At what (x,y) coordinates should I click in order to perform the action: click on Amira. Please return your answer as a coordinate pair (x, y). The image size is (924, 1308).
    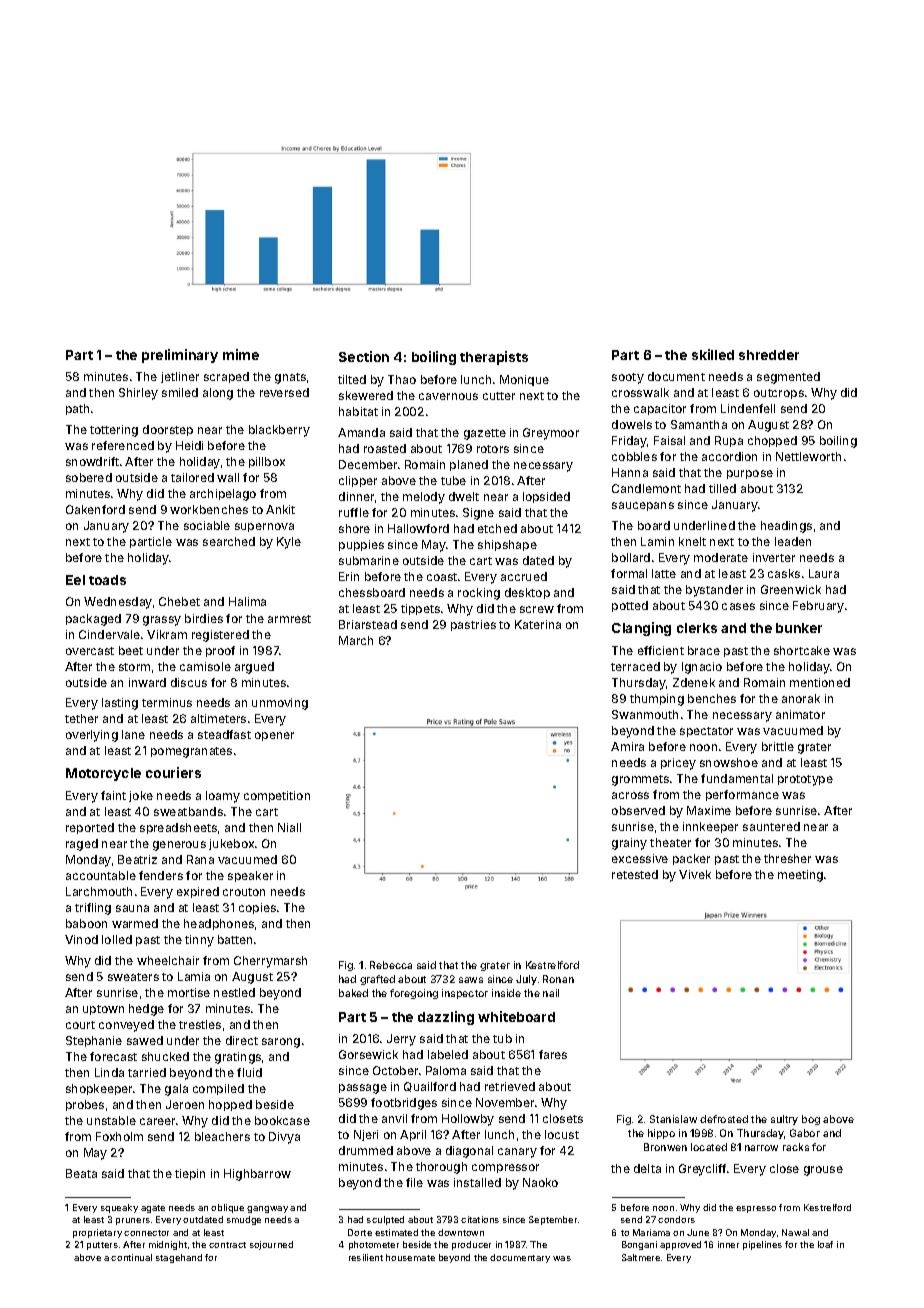
    Looking at the image, I should click on (627, 746).
